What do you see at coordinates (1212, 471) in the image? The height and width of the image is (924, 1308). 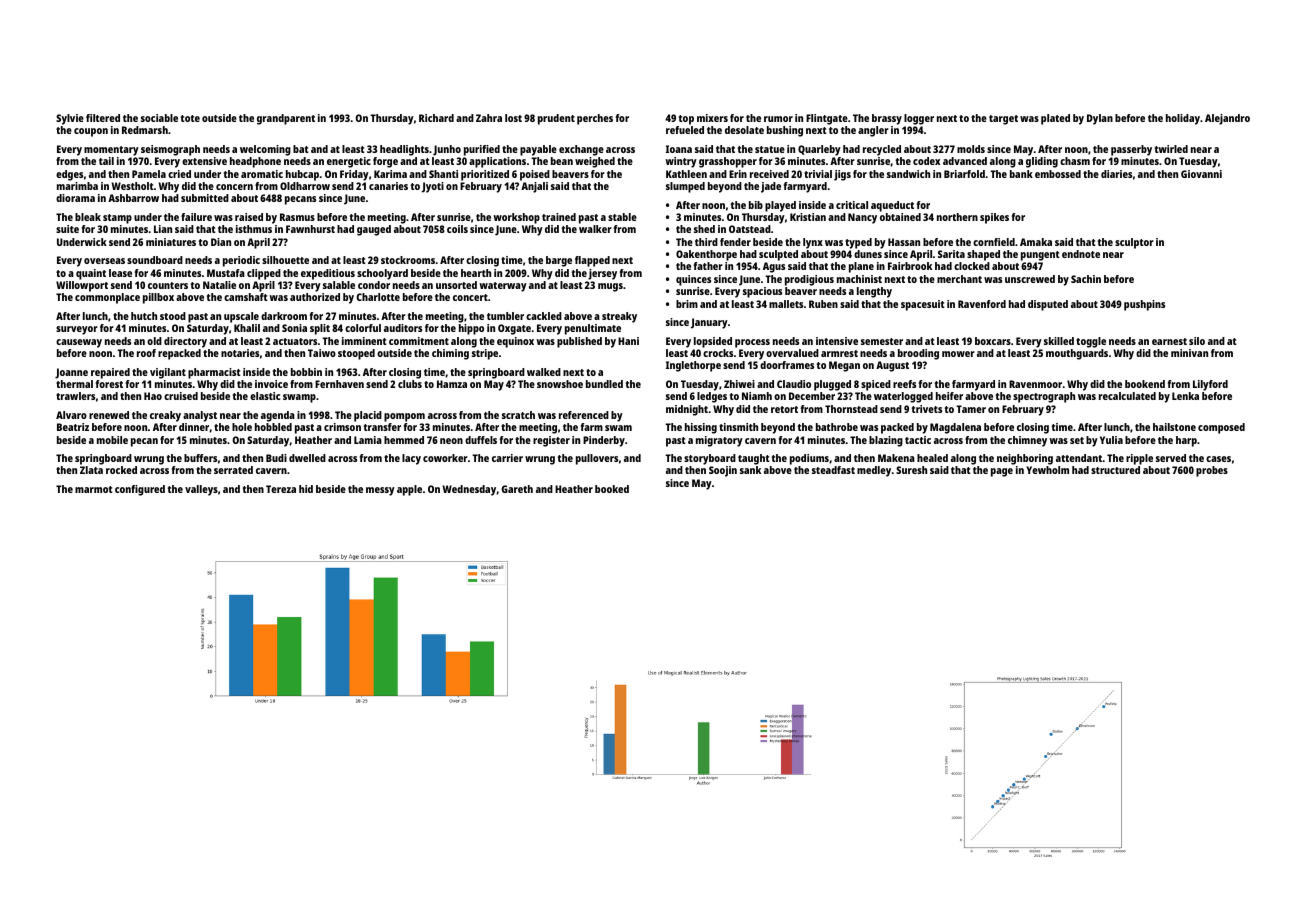 I see `probes` at bounding box center [1212, 471].
